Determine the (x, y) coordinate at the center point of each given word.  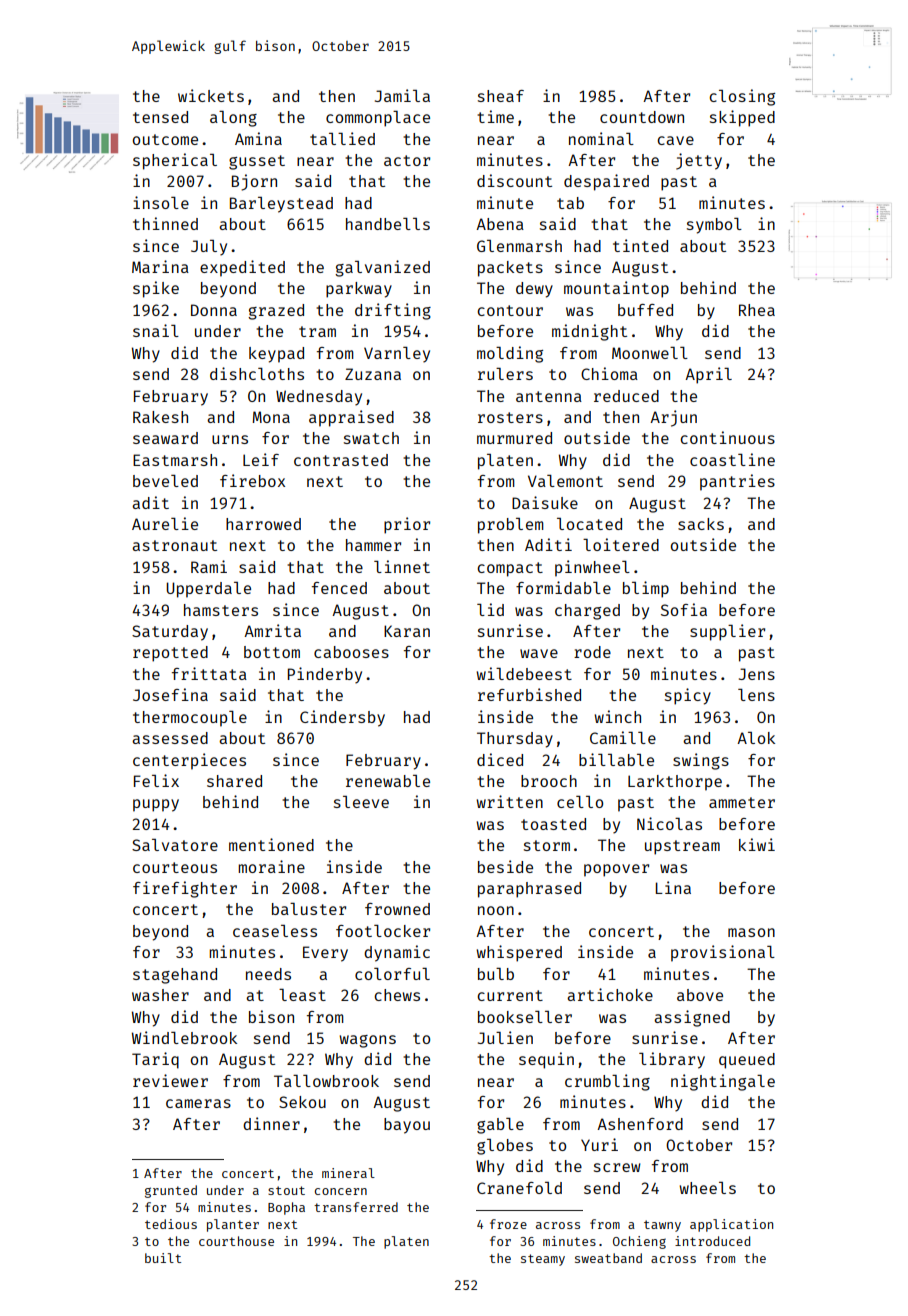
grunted (171, 1191)
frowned (397, 909)
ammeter (742, 802)
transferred (356, 1207)
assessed (170, 738)
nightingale (723, 1082)
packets (510, 269)
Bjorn (254, 182)
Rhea (757, 310)
